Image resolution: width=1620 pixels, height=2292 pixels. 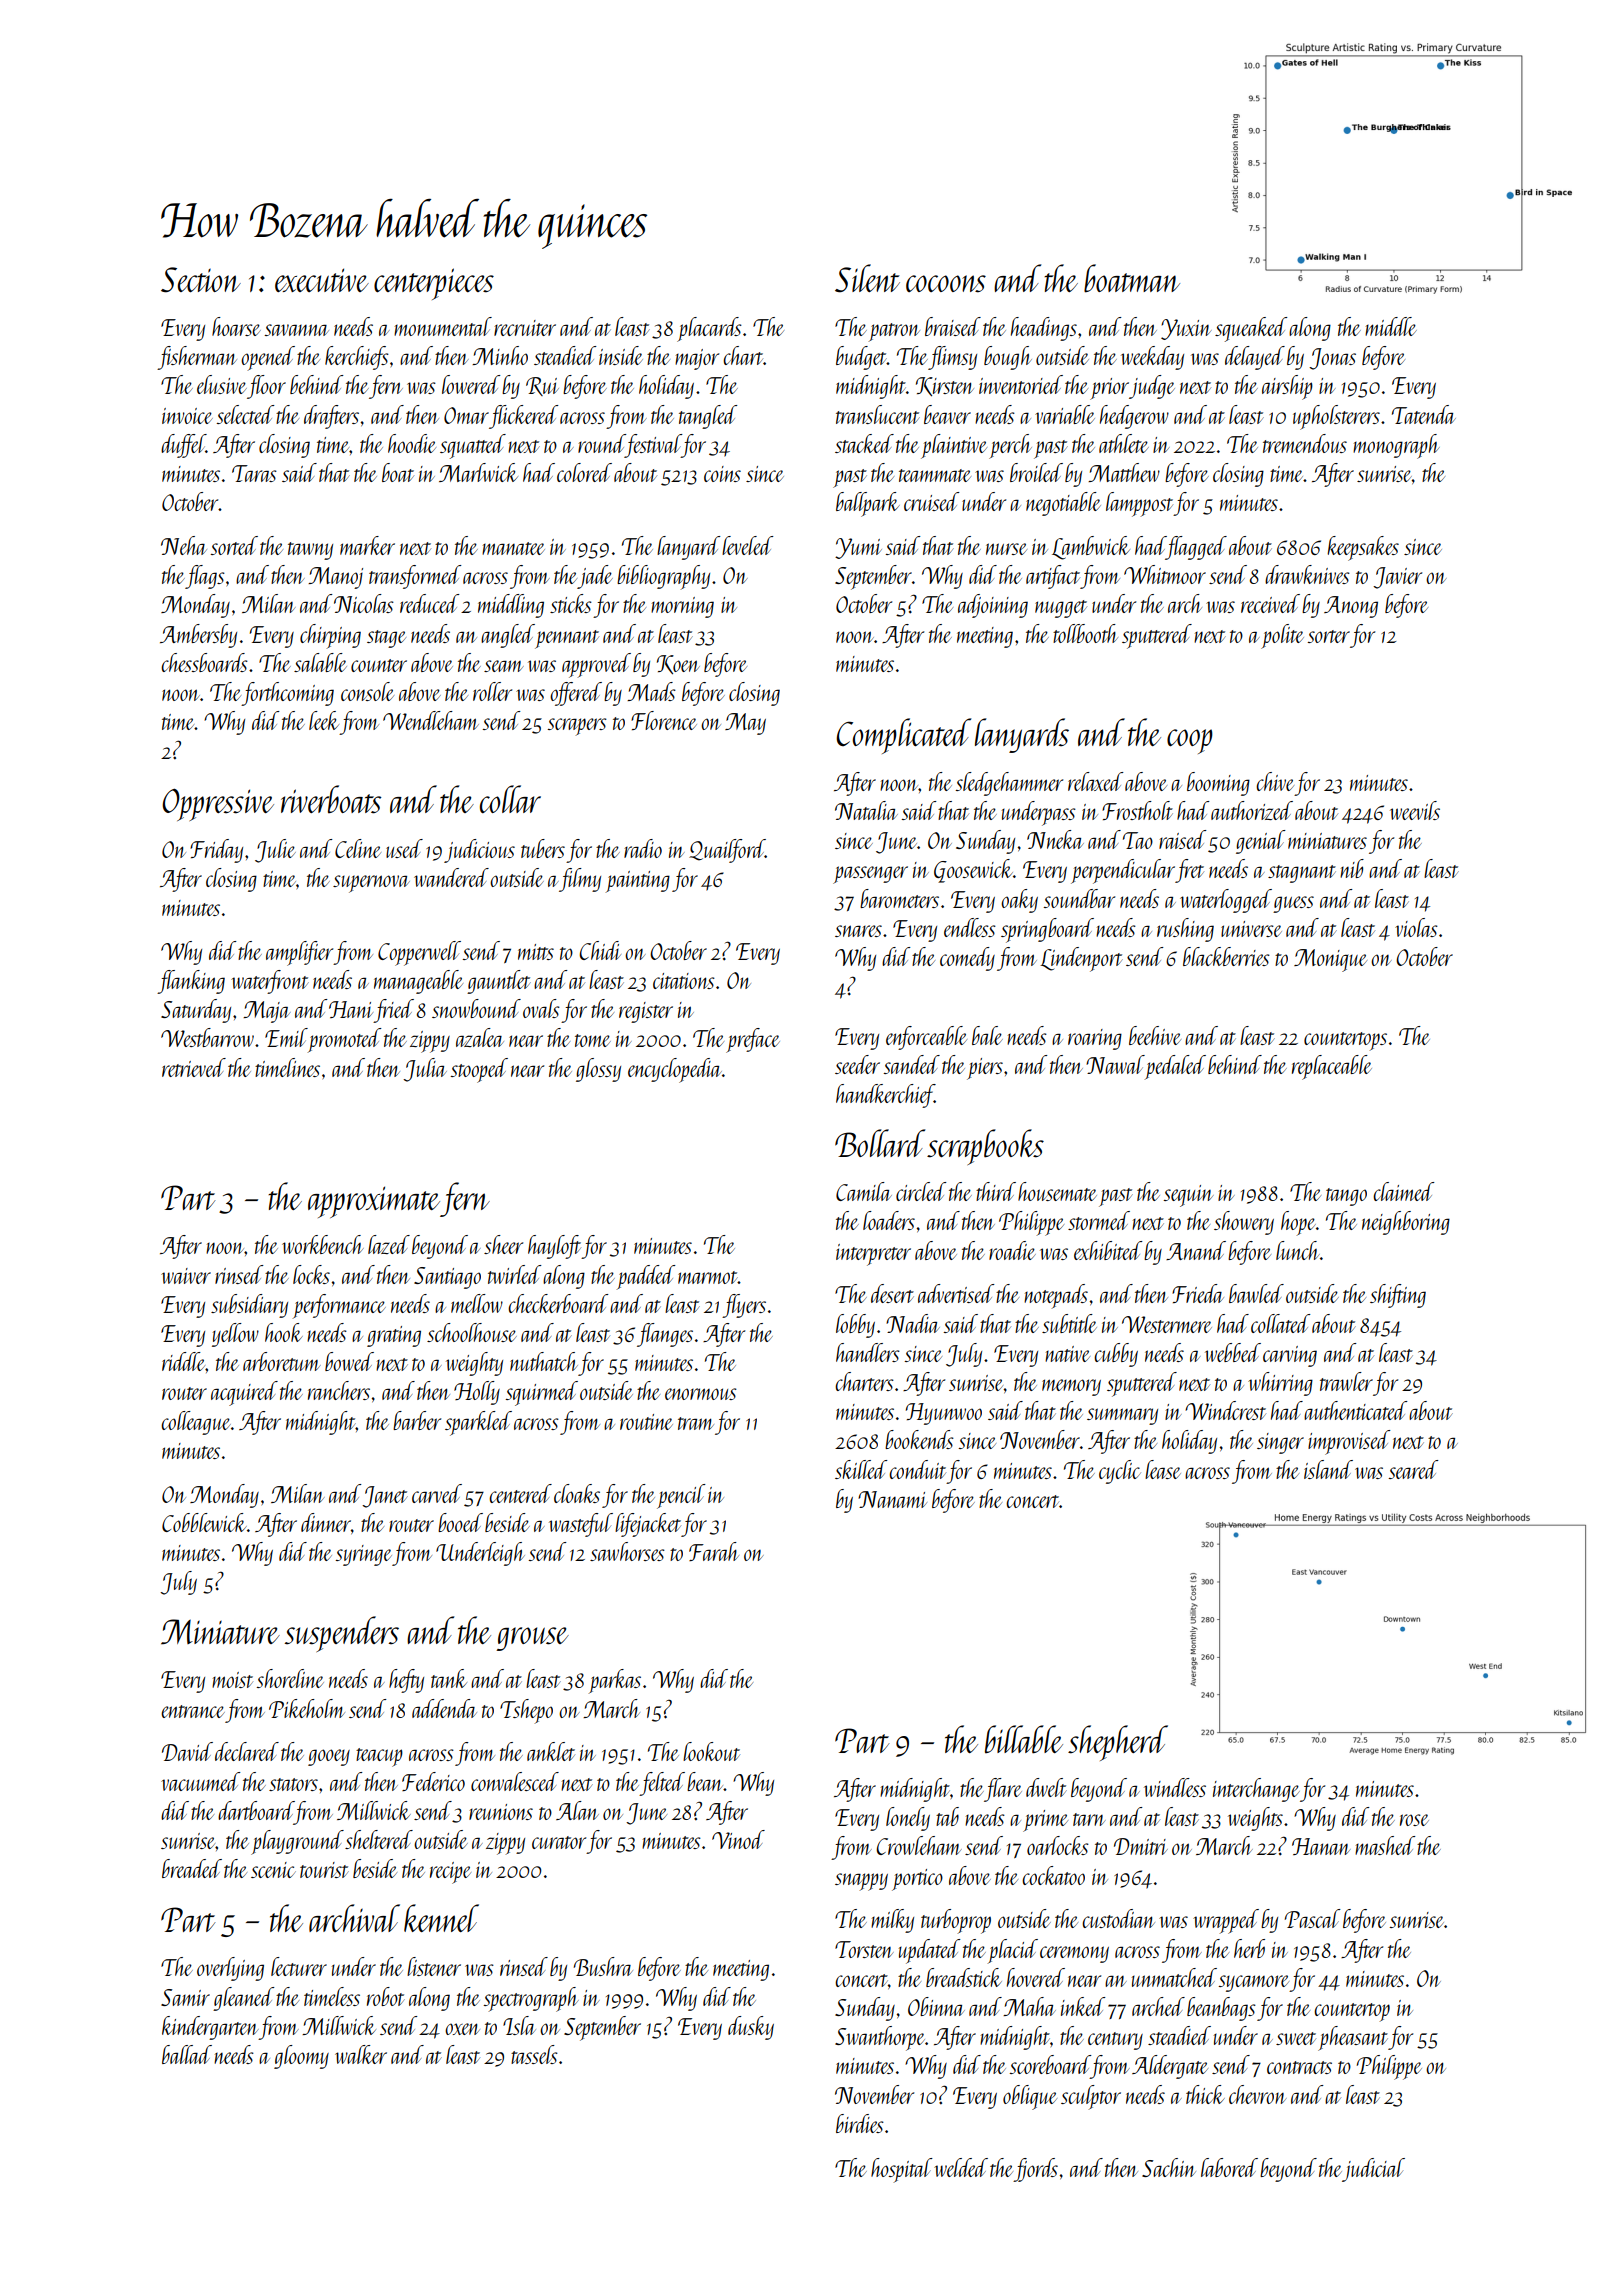 What do you see at coordinates (186, 1276) in the page?
I see `waiver` at bounding box center [186, 1276].
